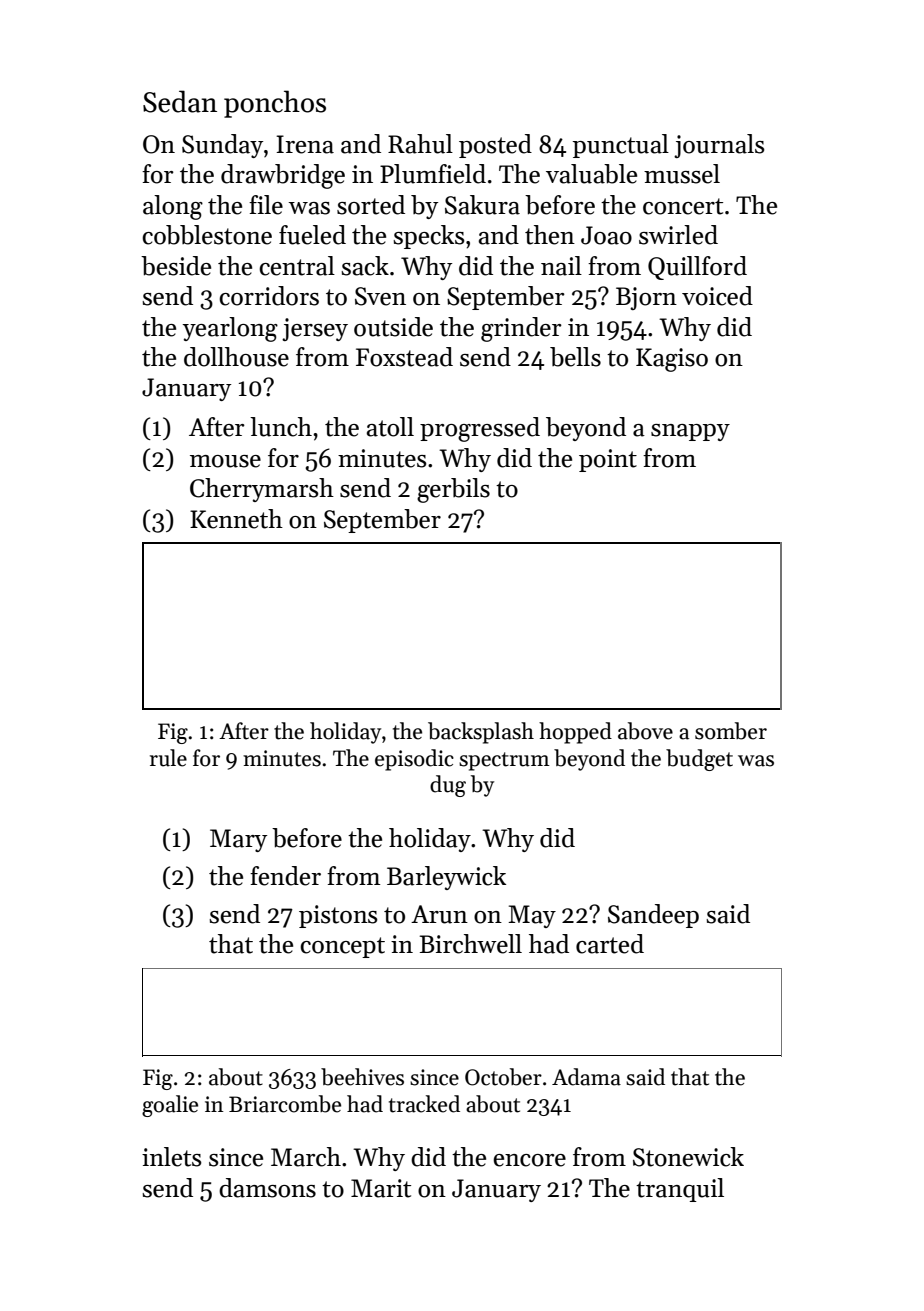 This document has width=924, height=1311. What do you see at coordinates (168, 758) in the document?
I see `rule` at bounding box center [168, 758].
